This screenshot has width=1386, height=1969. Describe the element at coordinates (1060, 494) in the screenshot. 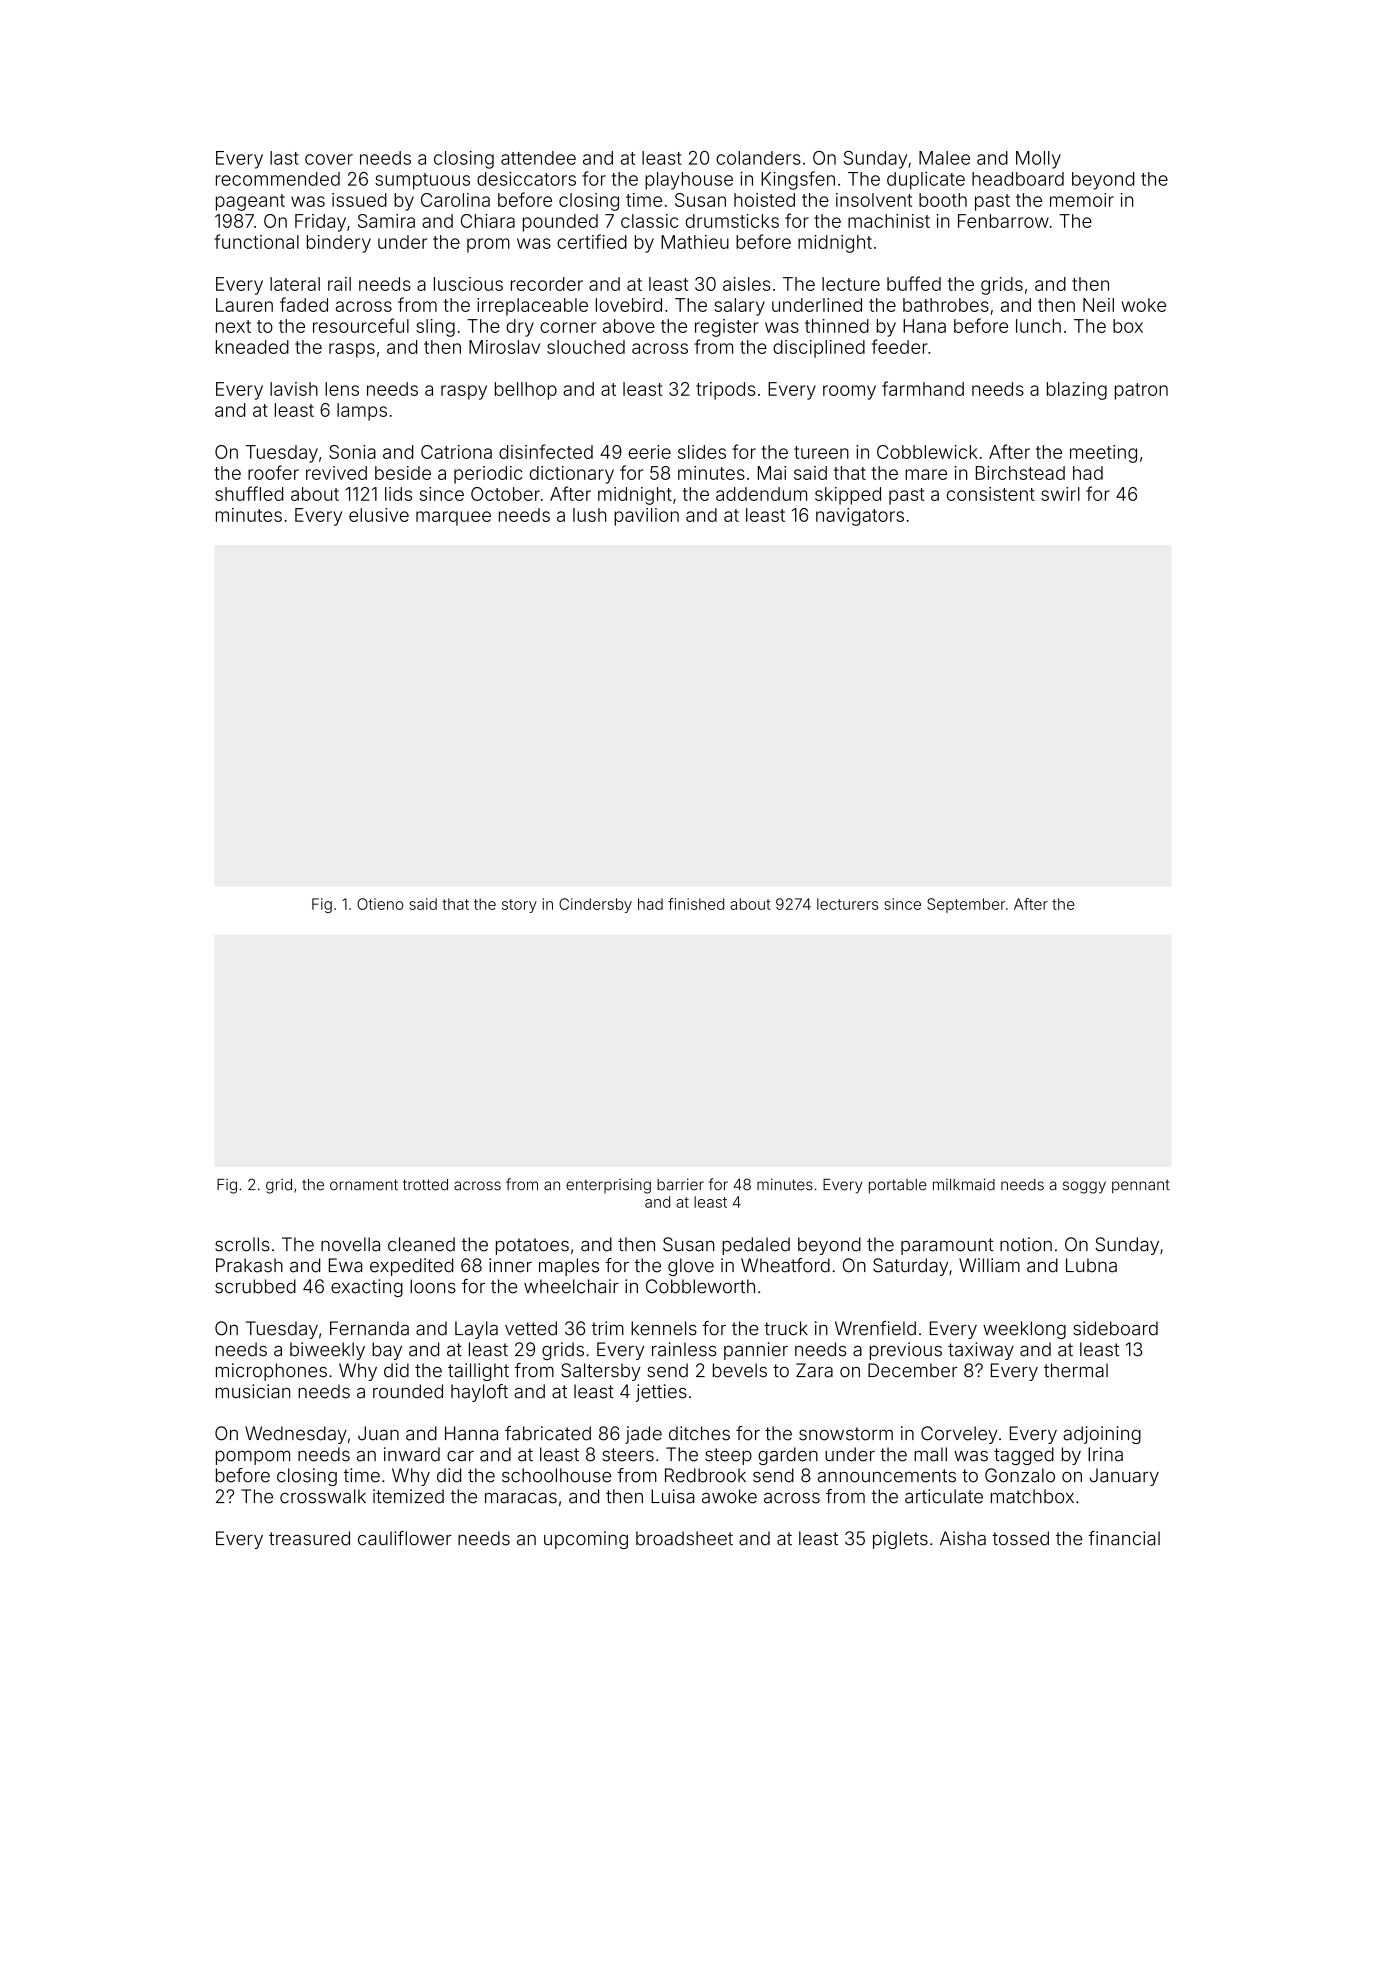

I see `swirl` at that location.
